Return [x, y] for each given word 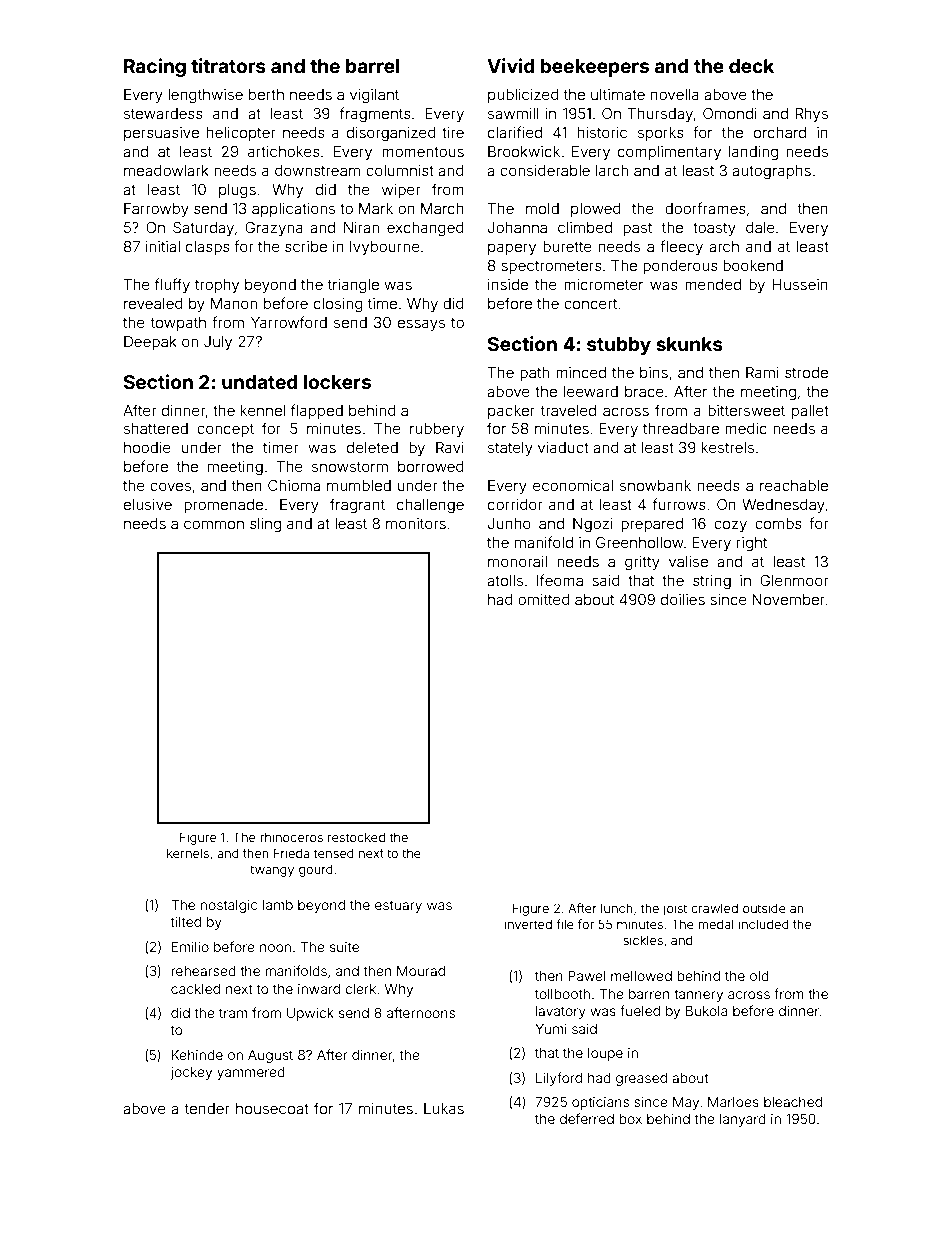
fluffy [172, 285]
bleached [793, 1102]
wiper [401, 191]
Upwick [310, 1014]
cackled [195, 989]
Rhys [811, 115]
